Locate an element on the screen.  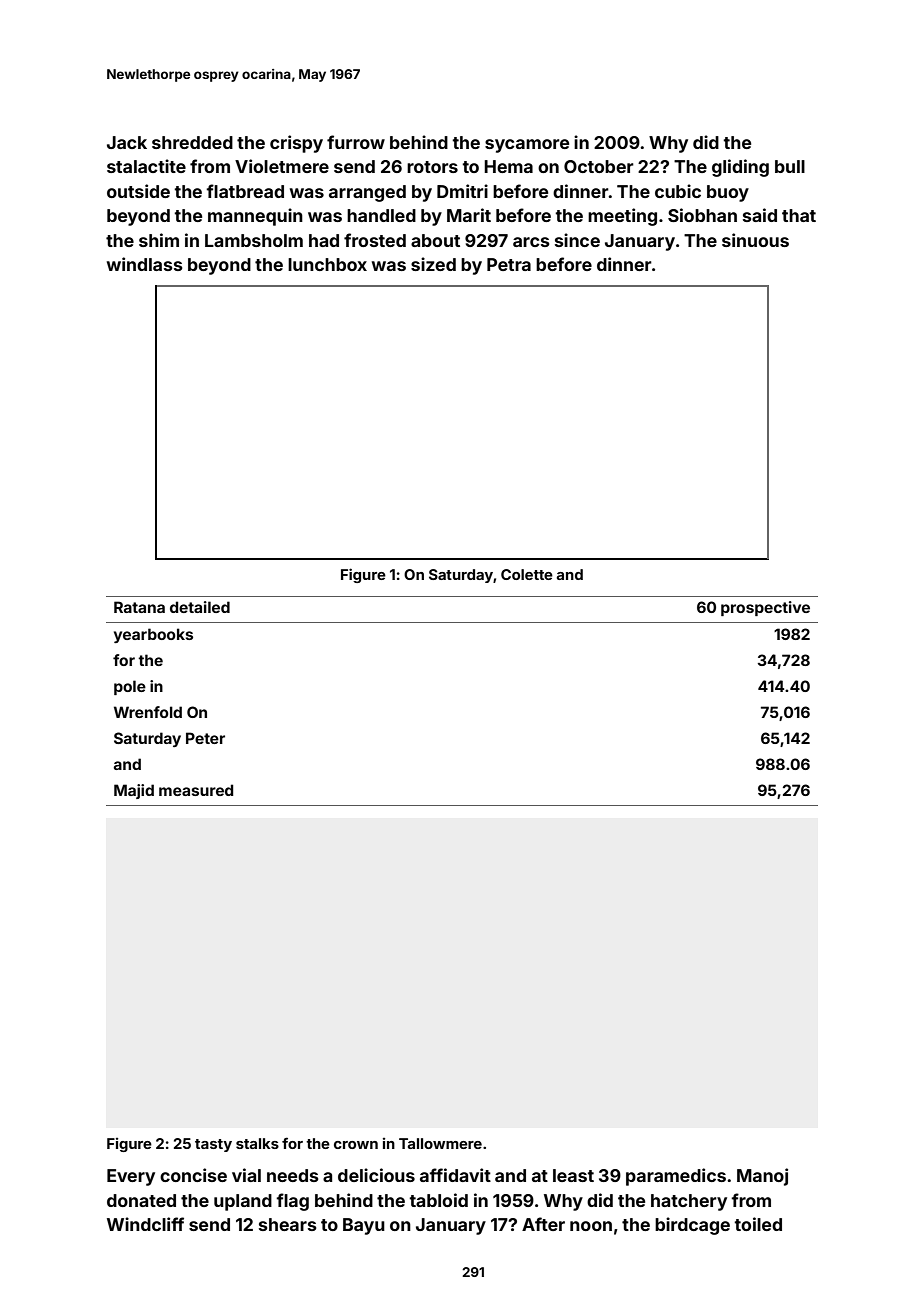
furrow is located at coordinates (356, 142).
